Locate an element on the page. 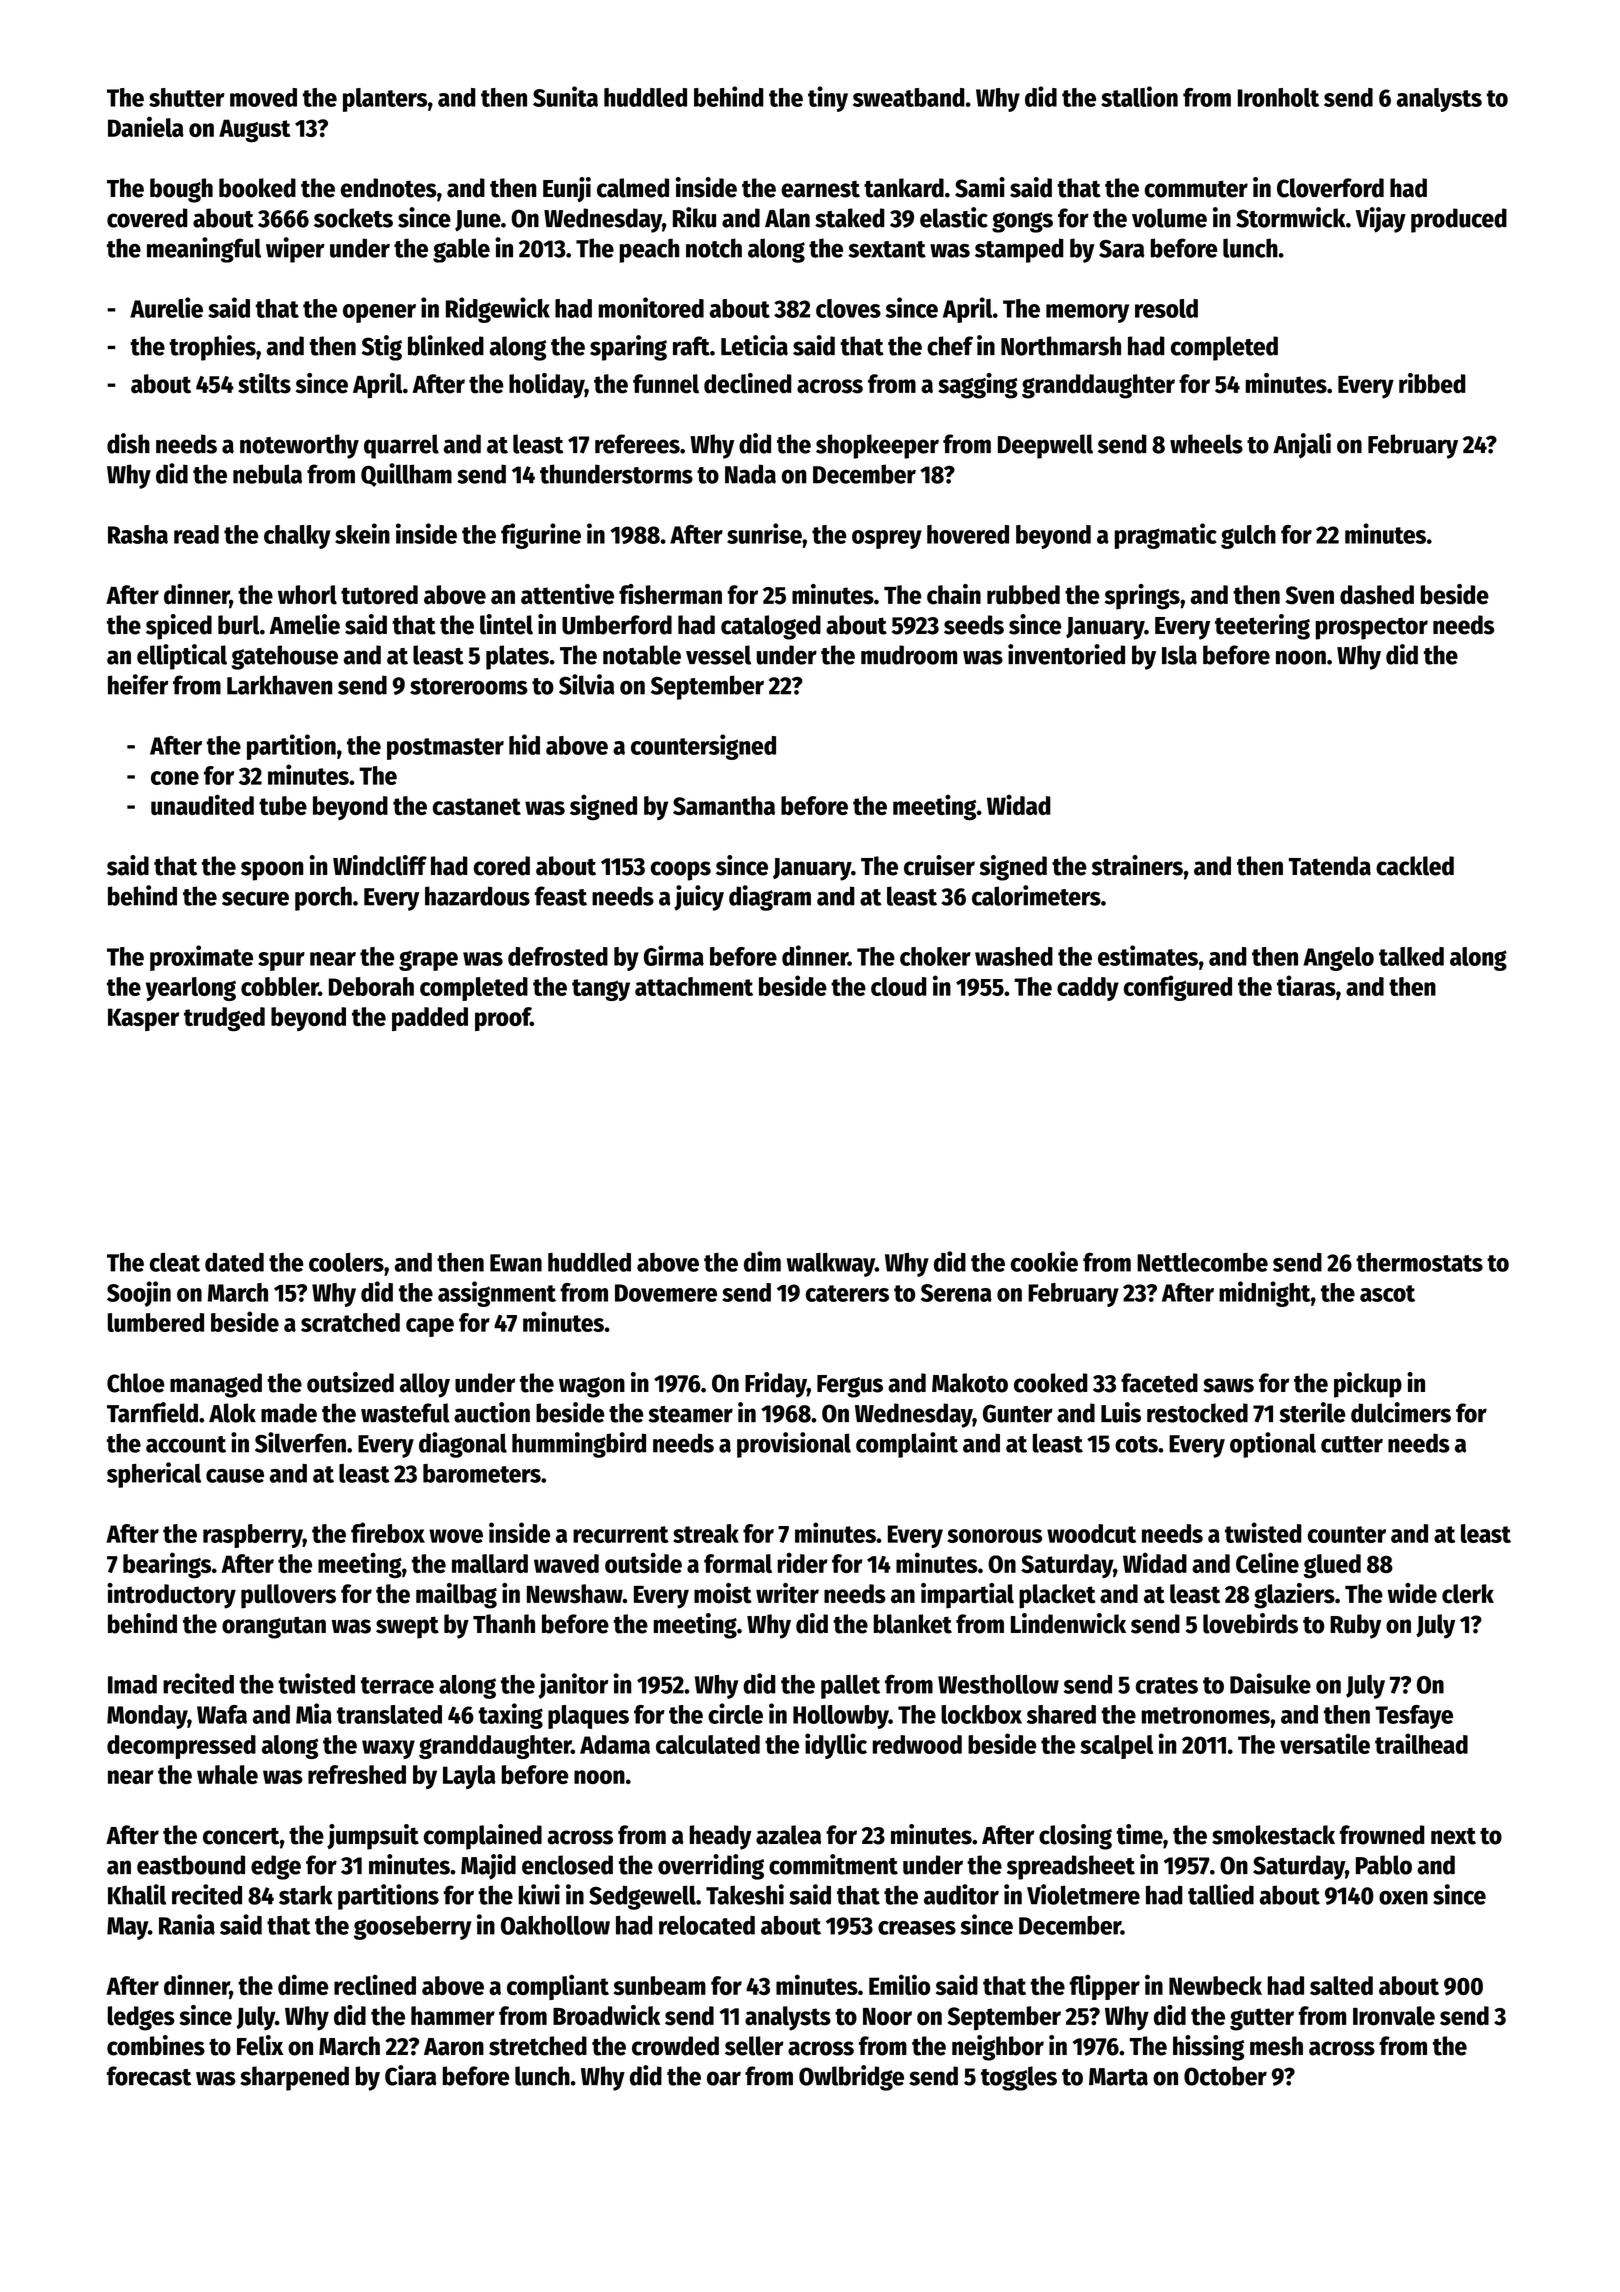  hummingbird is located at coordinates (579, 1445).
